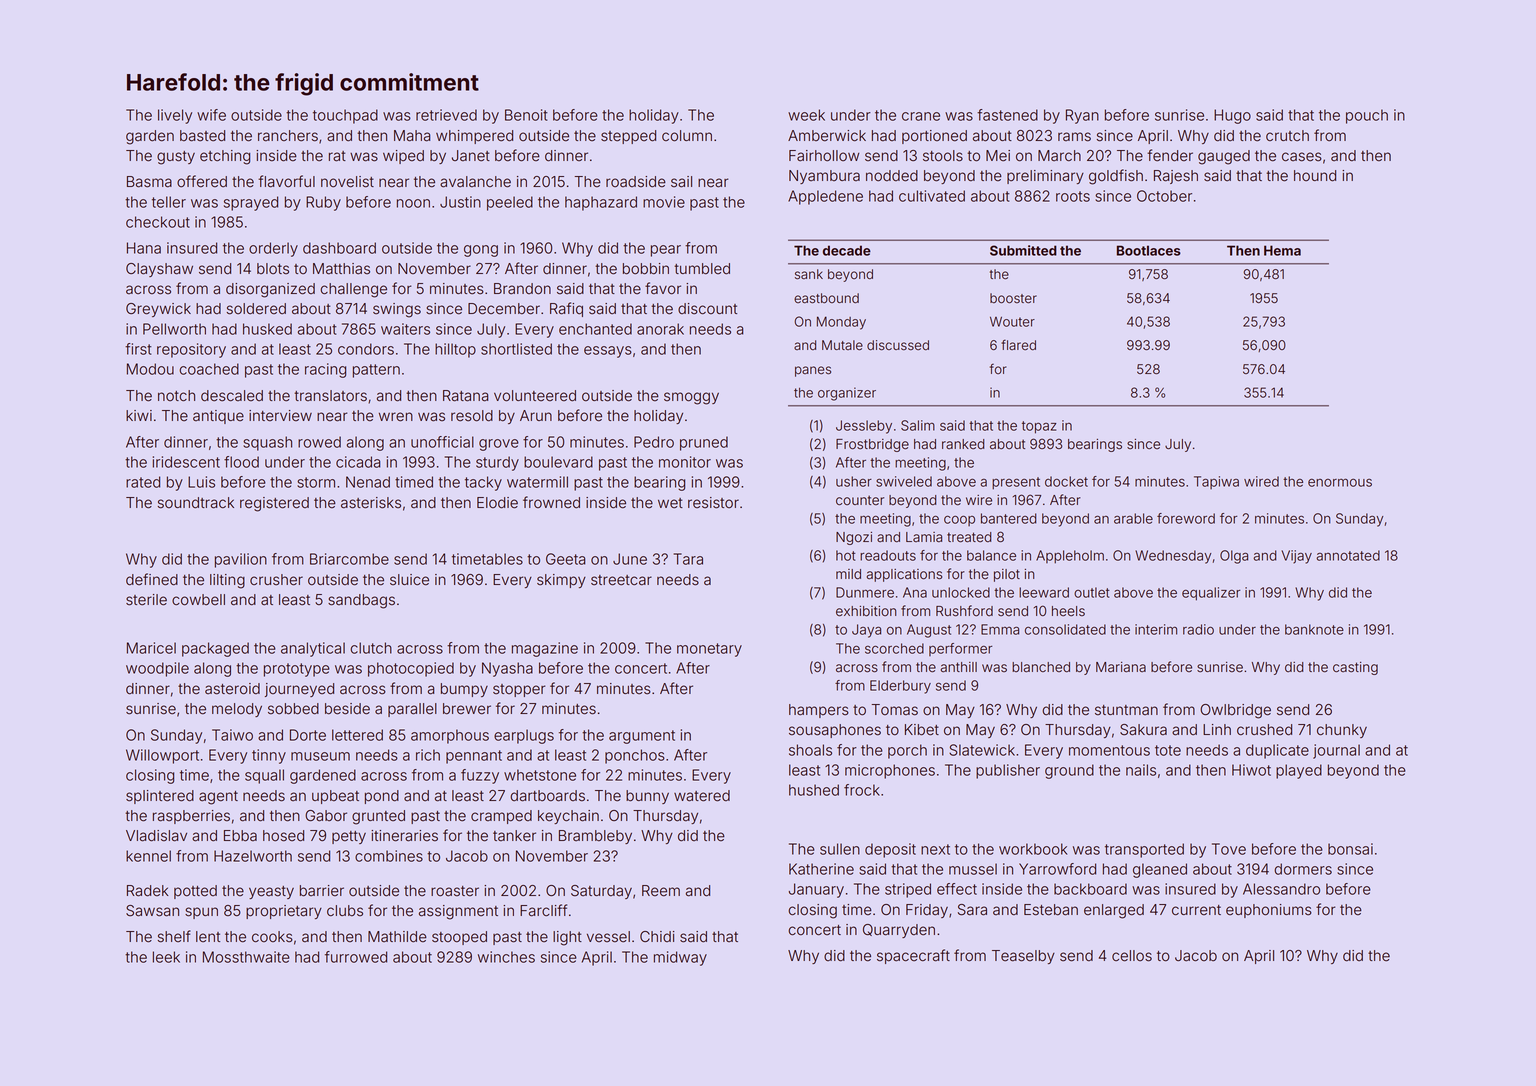 This page has height=1086, width=1536. I want to click on roaster, so click(455, 891).
